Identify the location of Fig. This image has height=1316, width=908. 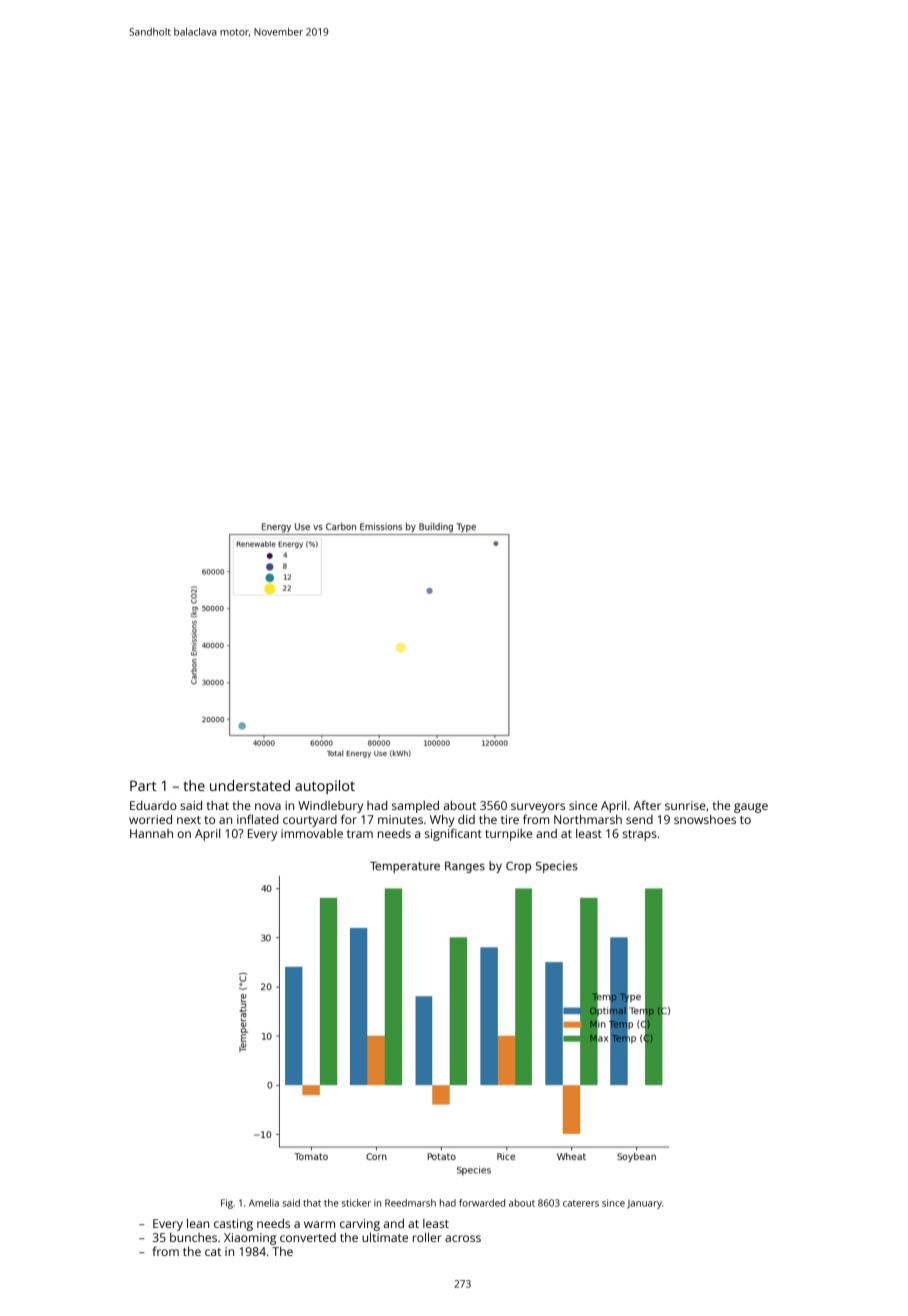
(227, 1204).
